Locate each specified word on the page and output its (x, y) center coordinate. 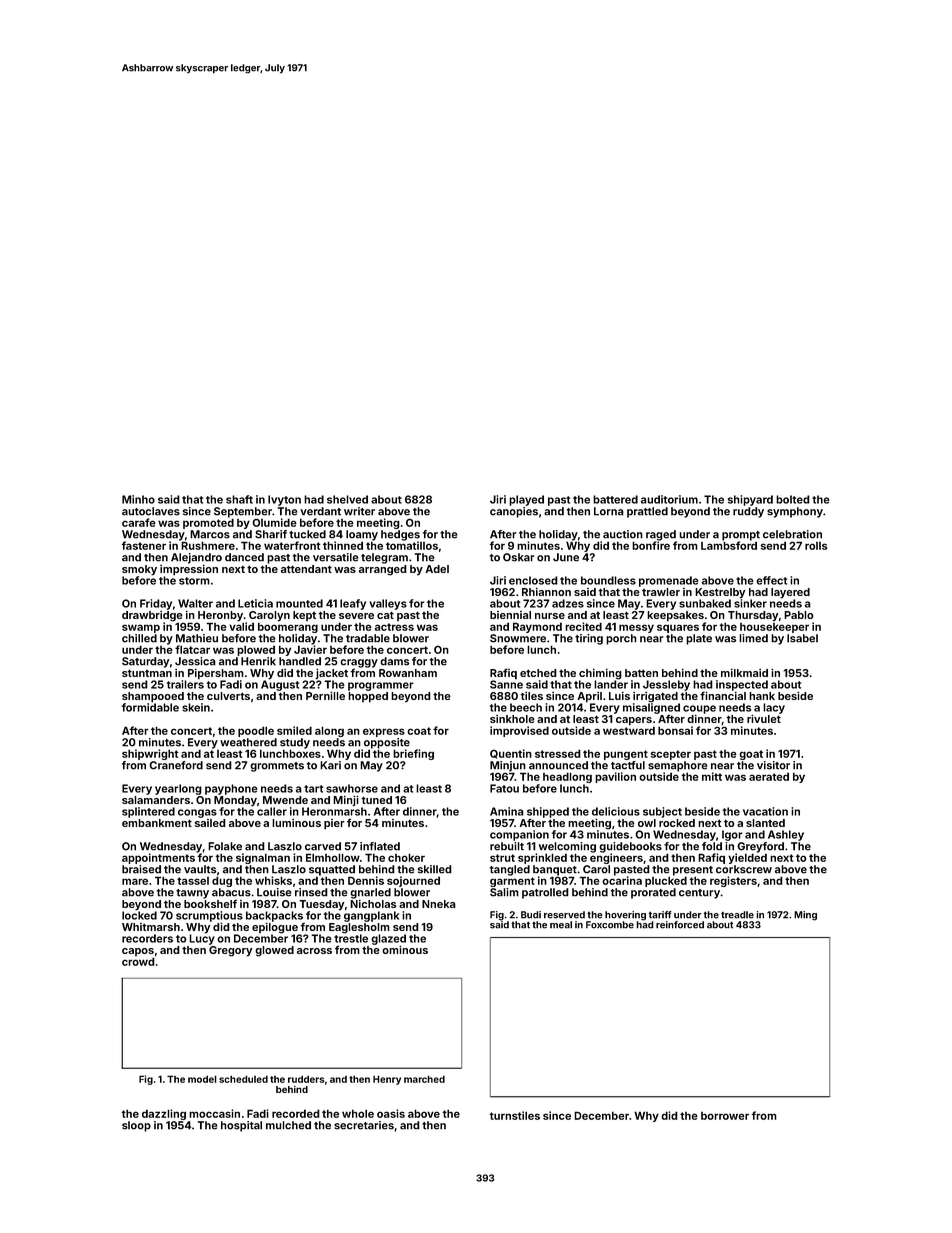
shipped (548, 812)
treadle (737, 915)
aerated (769, 776)
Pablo (798, 615)
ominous (405, 949)
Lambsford (729, 545)
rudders (306, 1079)
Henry (387, 1080)
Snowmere (518, 638)
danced (244, 557)
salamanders (156, 800)
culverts (228, 696)
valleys (388, 604)
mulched (288, 1125)
